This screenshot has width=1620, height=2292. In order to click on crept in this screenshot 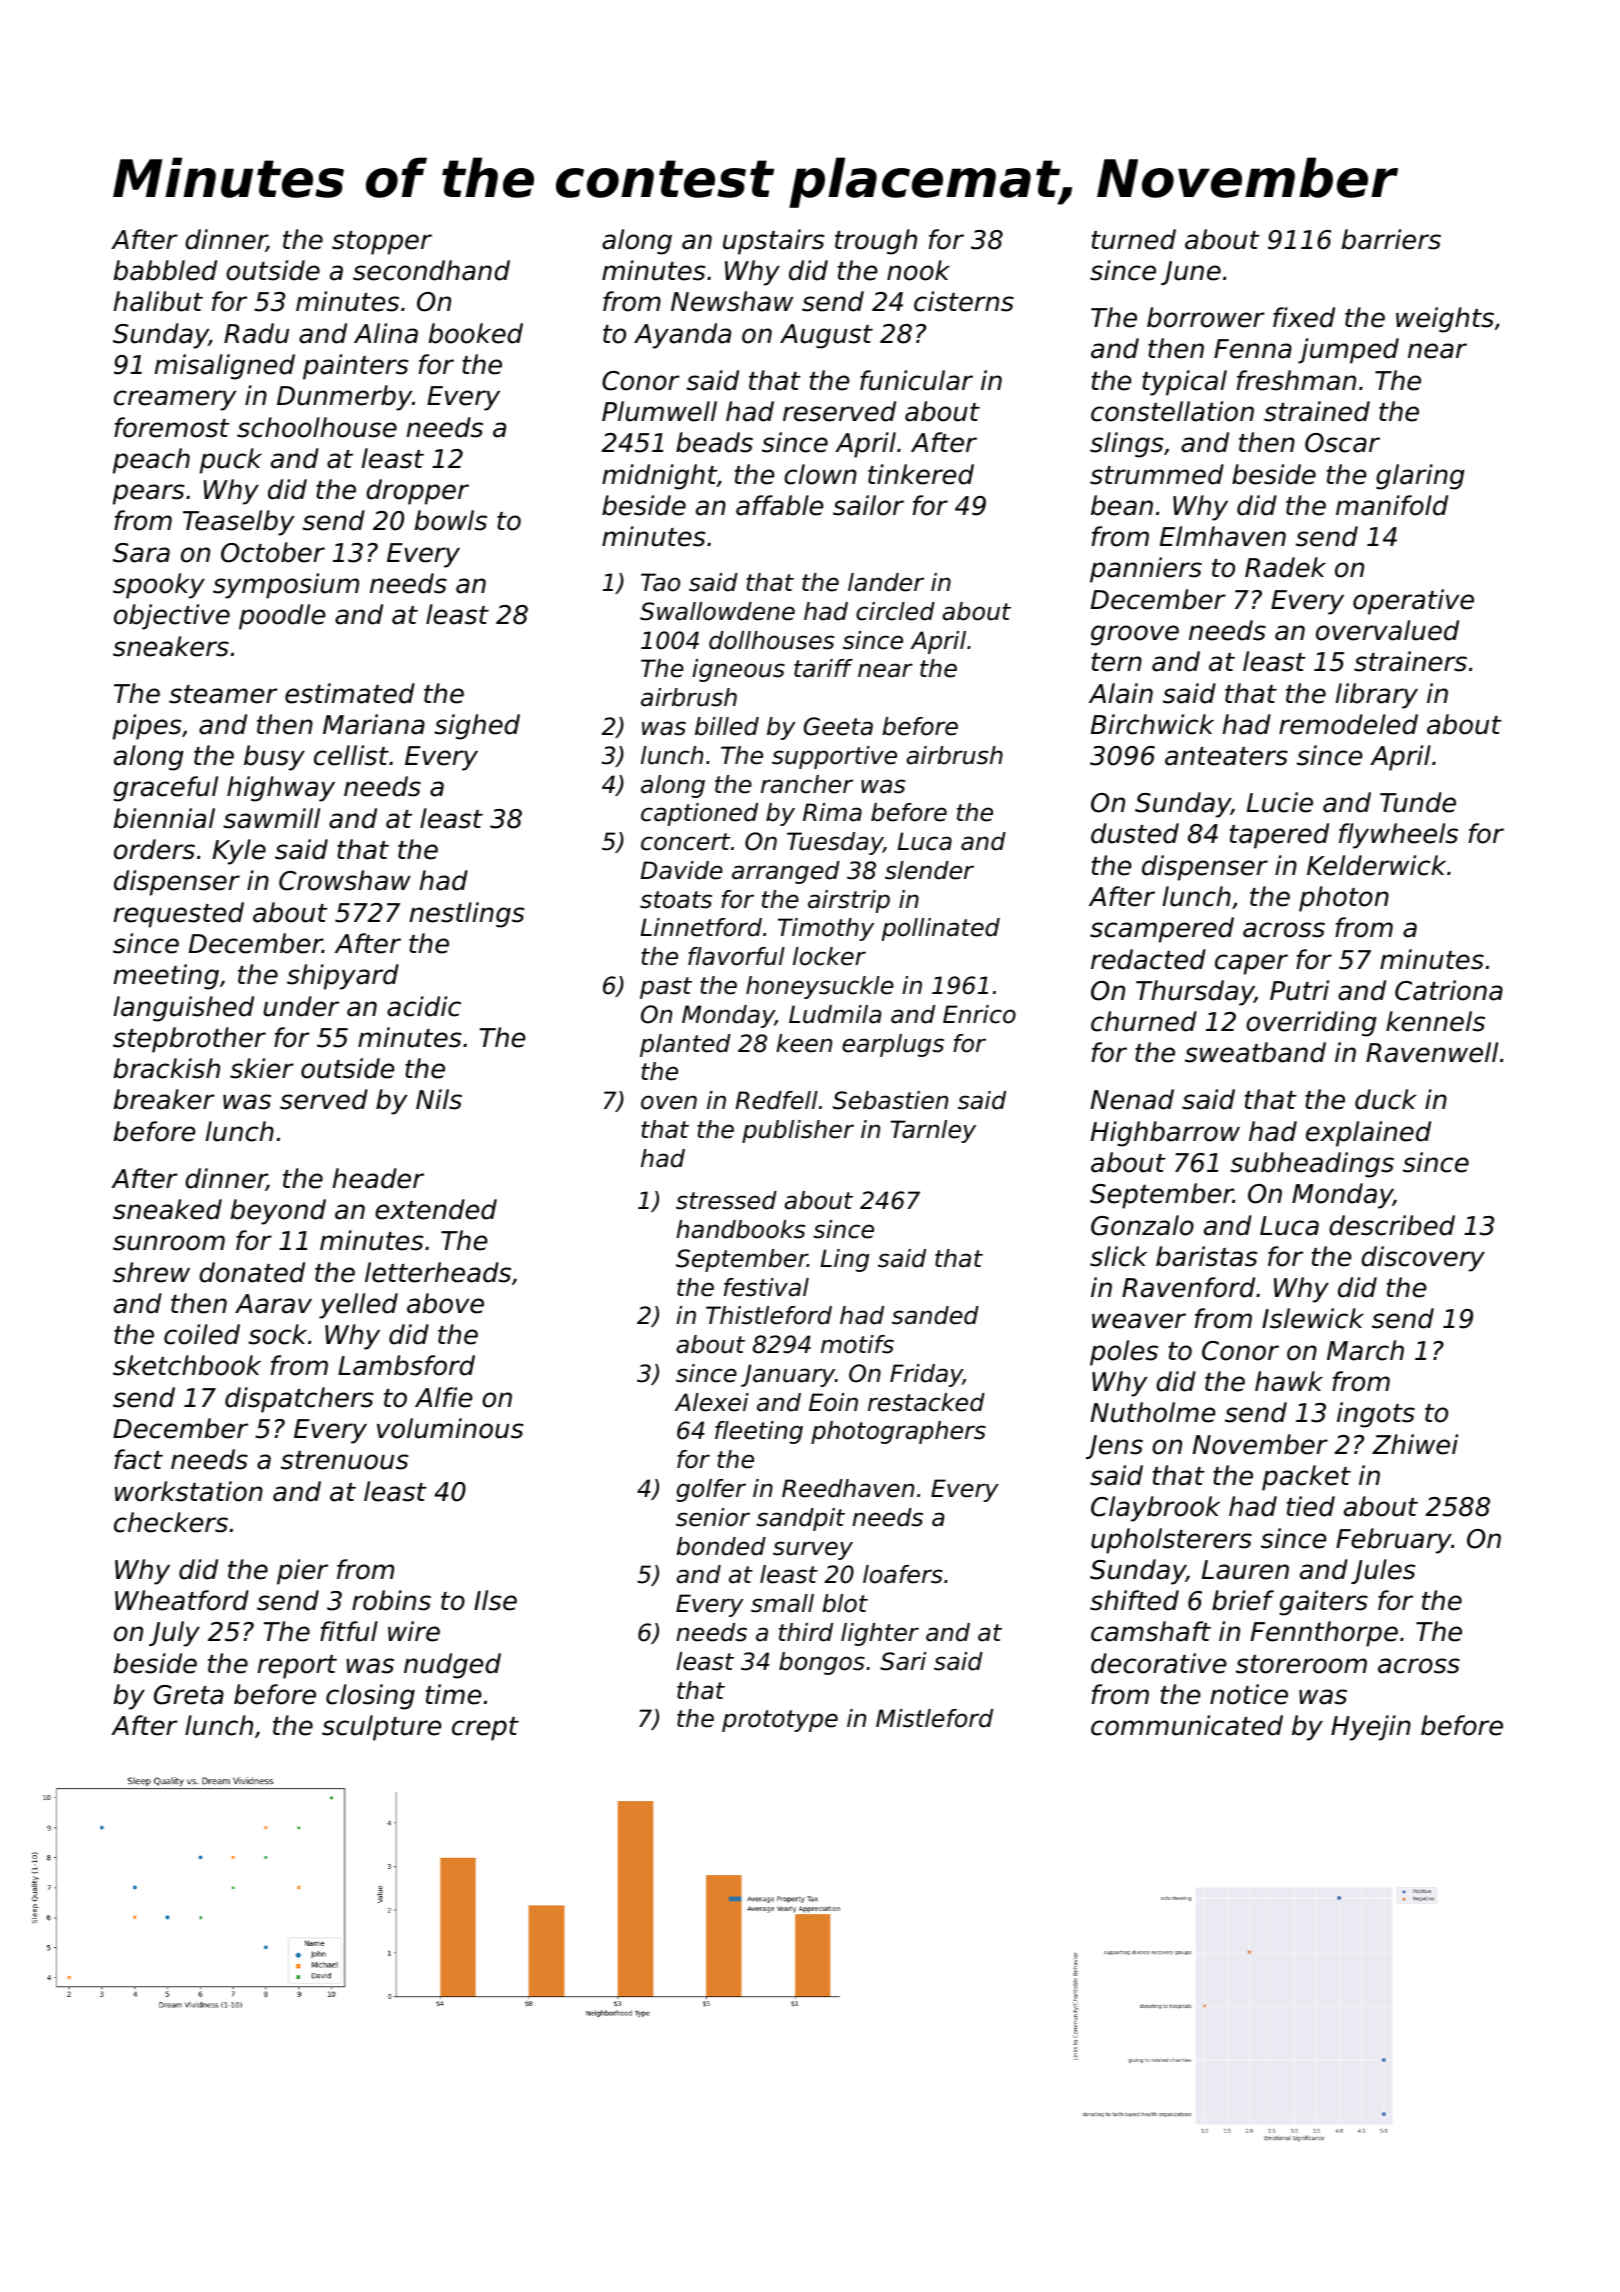, I will do `click(485, 1729)`.
